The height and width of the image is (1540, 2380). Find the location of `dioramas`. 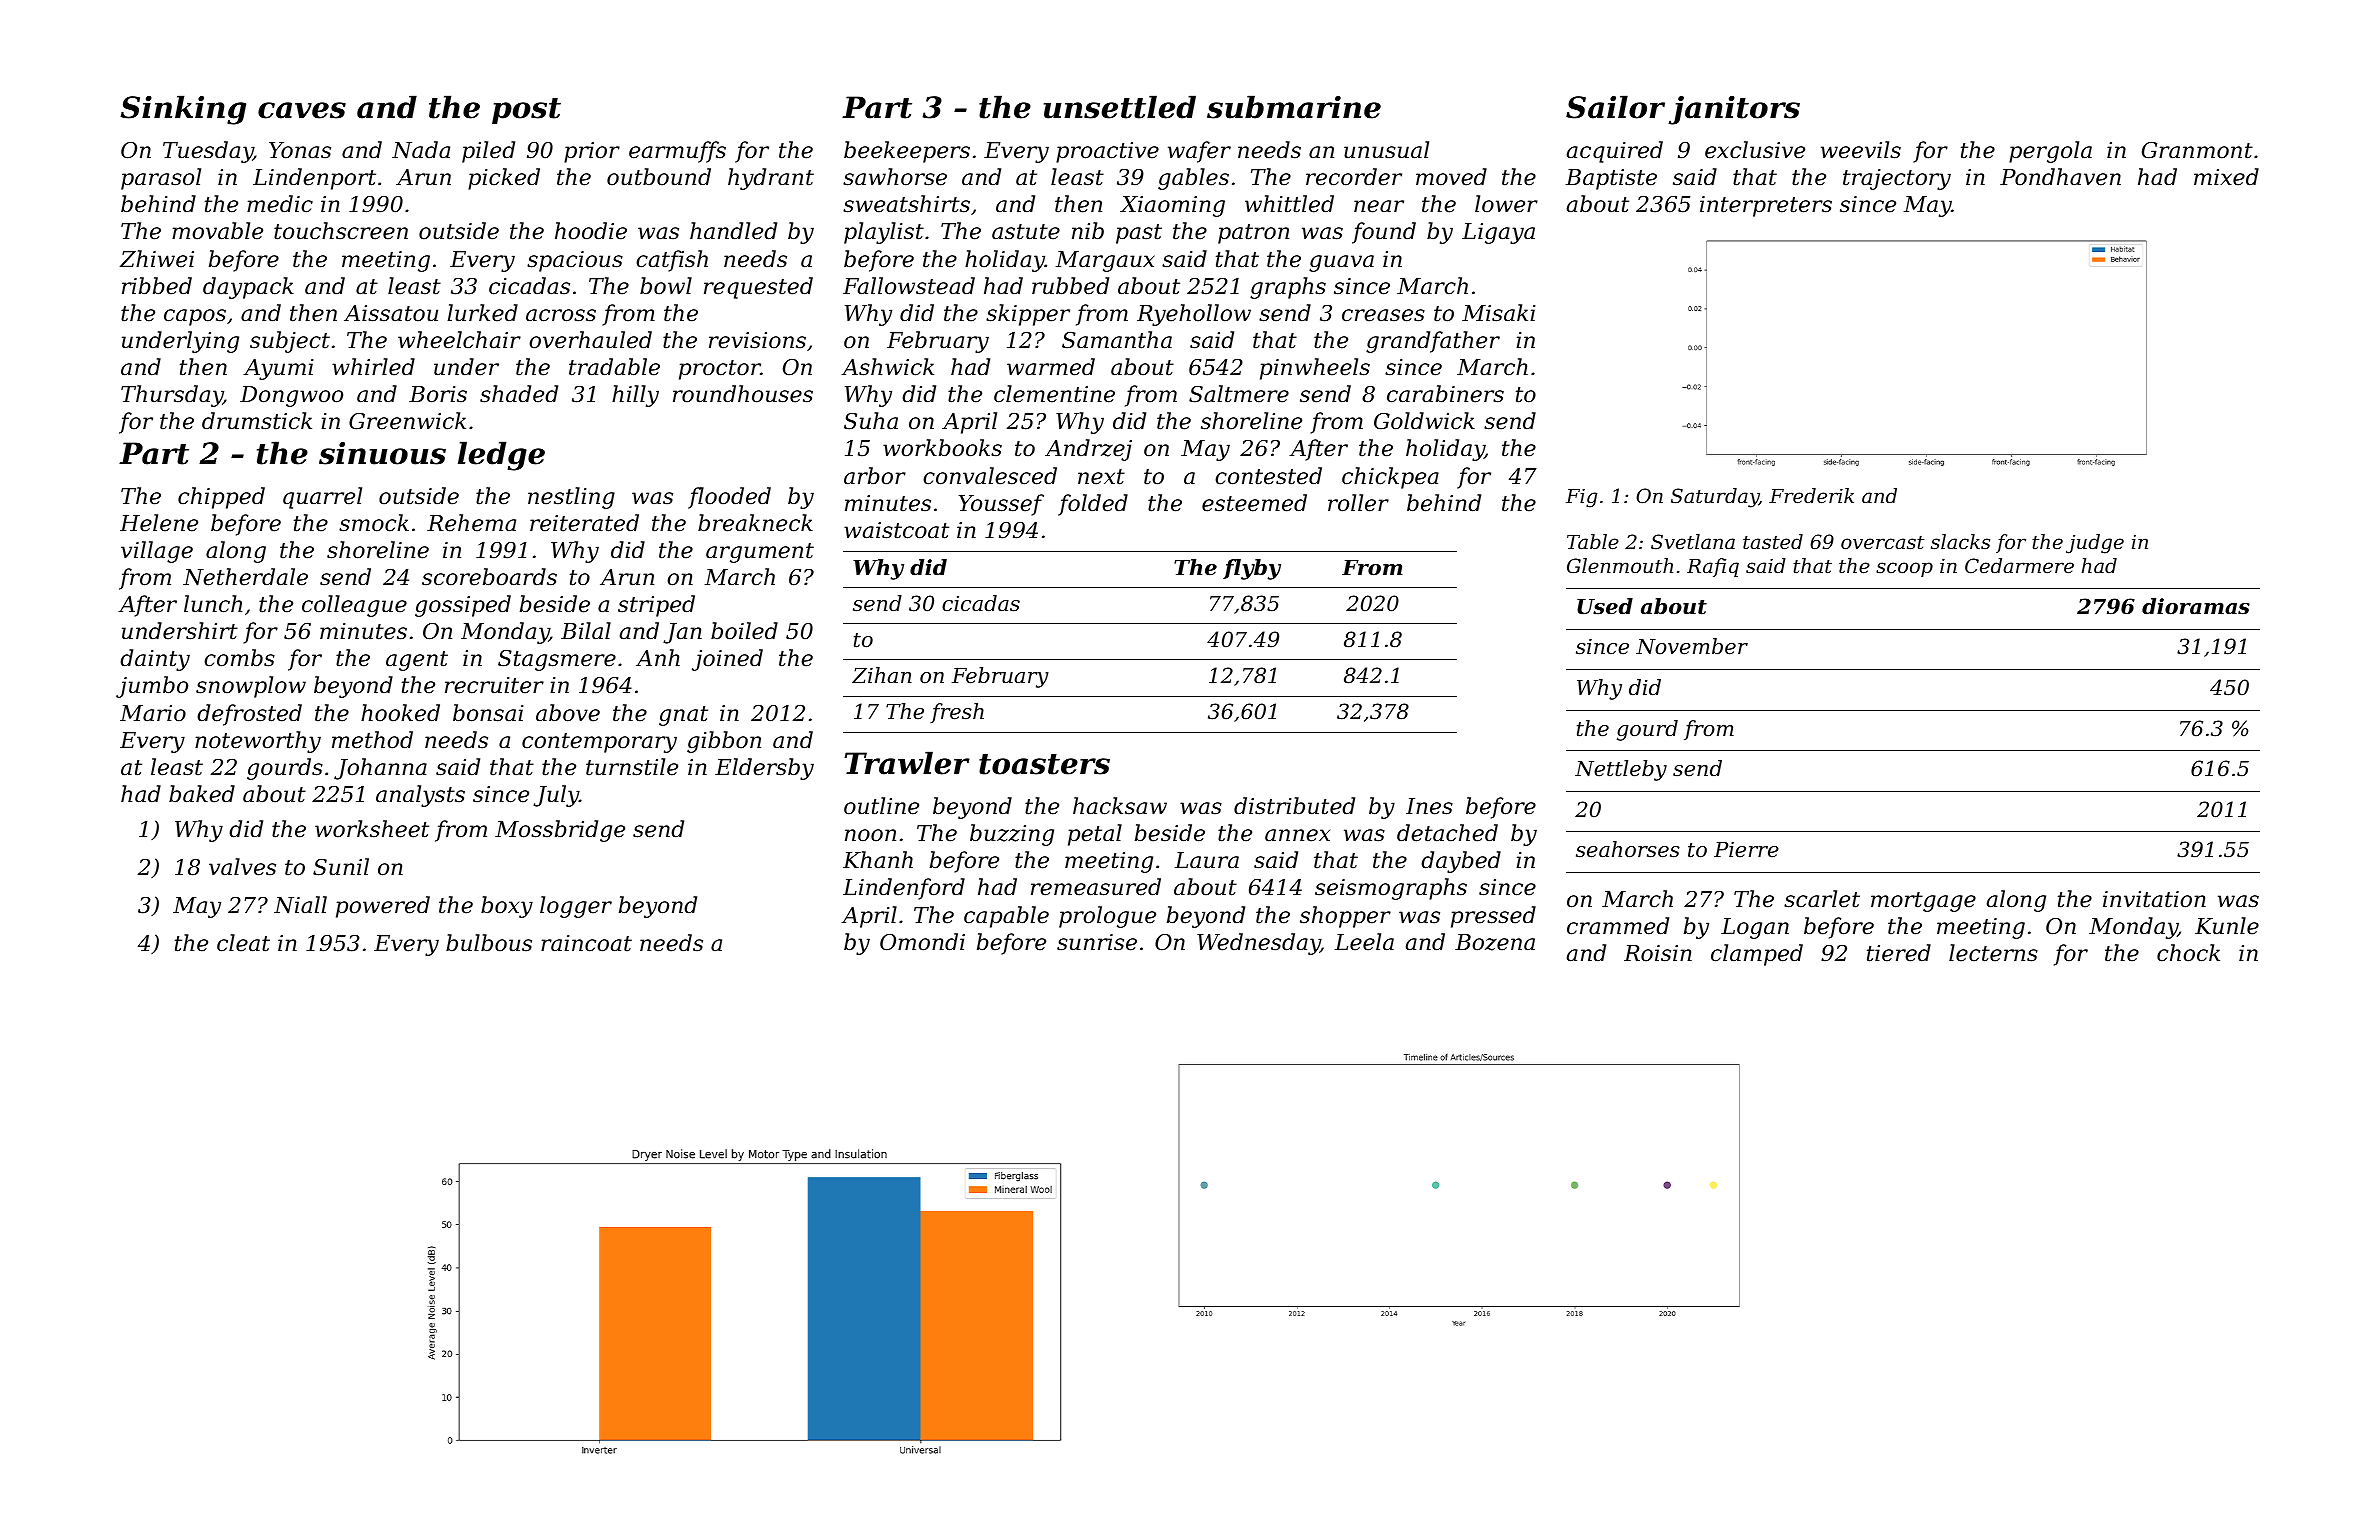

dioramas is located at coordinates (2196, 606).
